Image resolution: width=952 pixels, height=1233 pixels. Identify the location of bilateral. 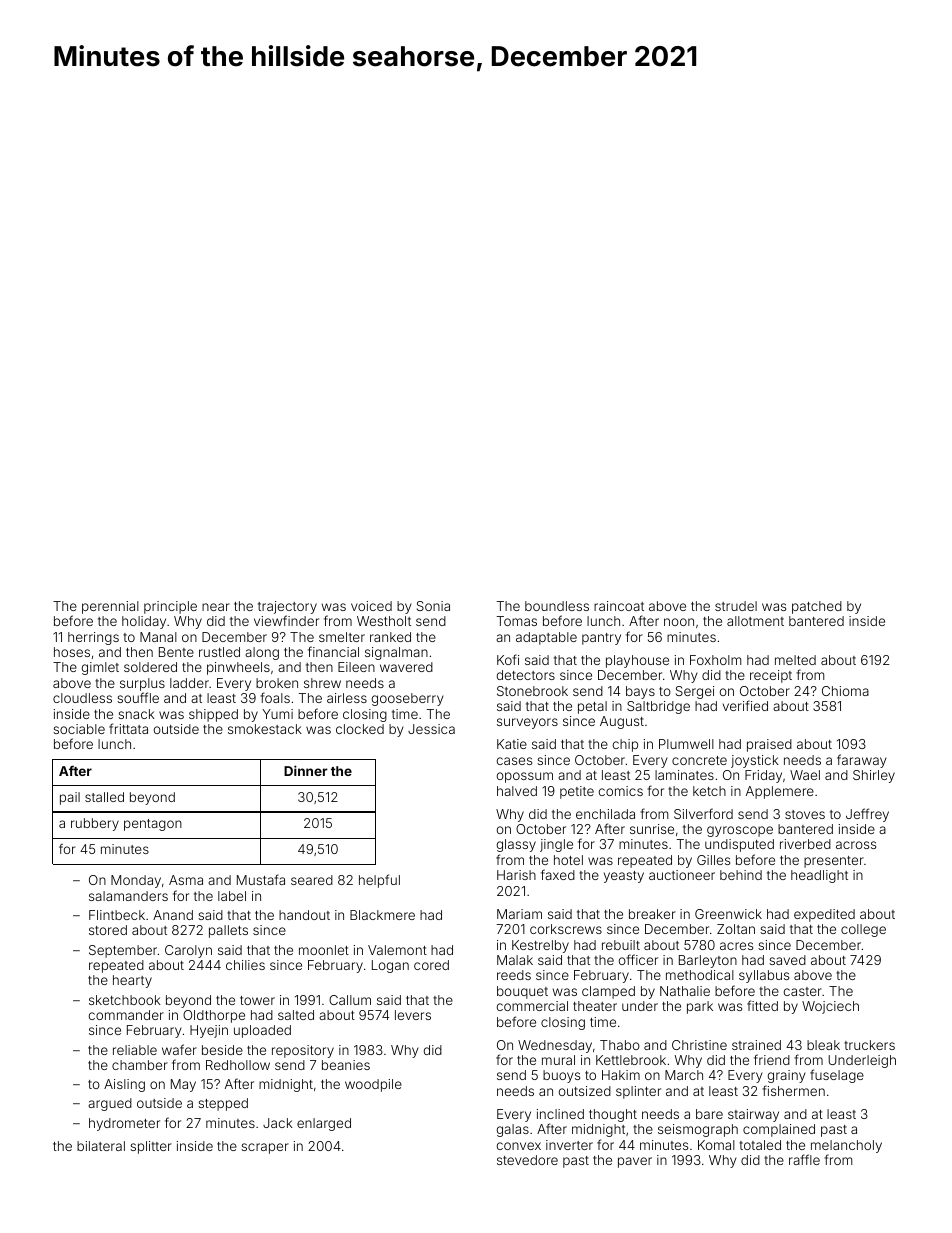
(101, 1146).
